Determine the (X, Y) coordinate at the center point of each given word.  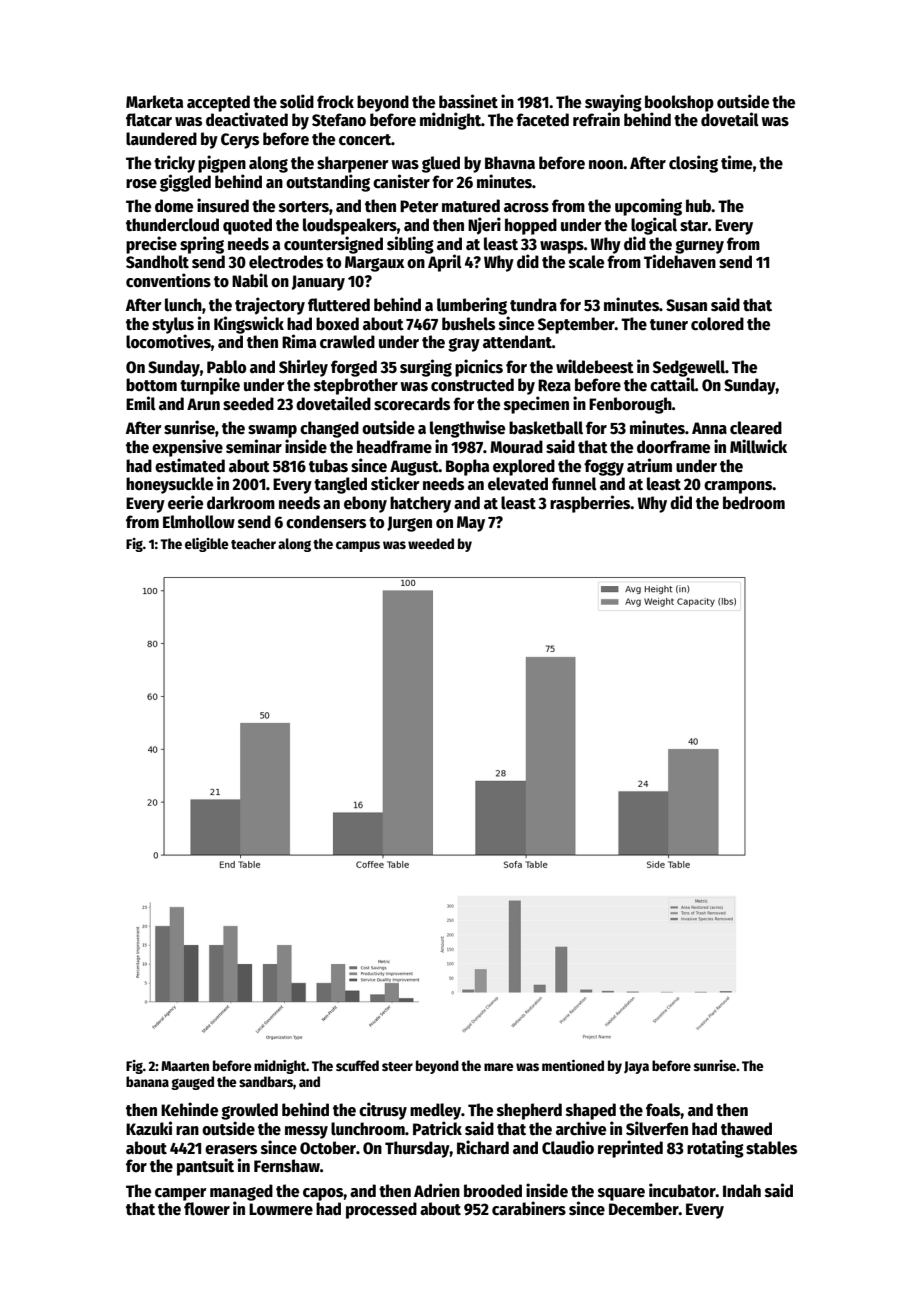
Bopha (467, 467)
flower (207, 1209)
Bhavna (510, 162)
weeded (431, 543)
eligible (206, 545)
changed (329, 429)
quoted (247, 226)
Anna (709, 428)
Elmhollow (199, 522)
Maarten (185, 1066)
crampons (738, 487)
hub (699, 205)
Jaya (636, 1067)
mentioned (573, 1065)
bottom (151, 385)
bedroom (754, 503)
